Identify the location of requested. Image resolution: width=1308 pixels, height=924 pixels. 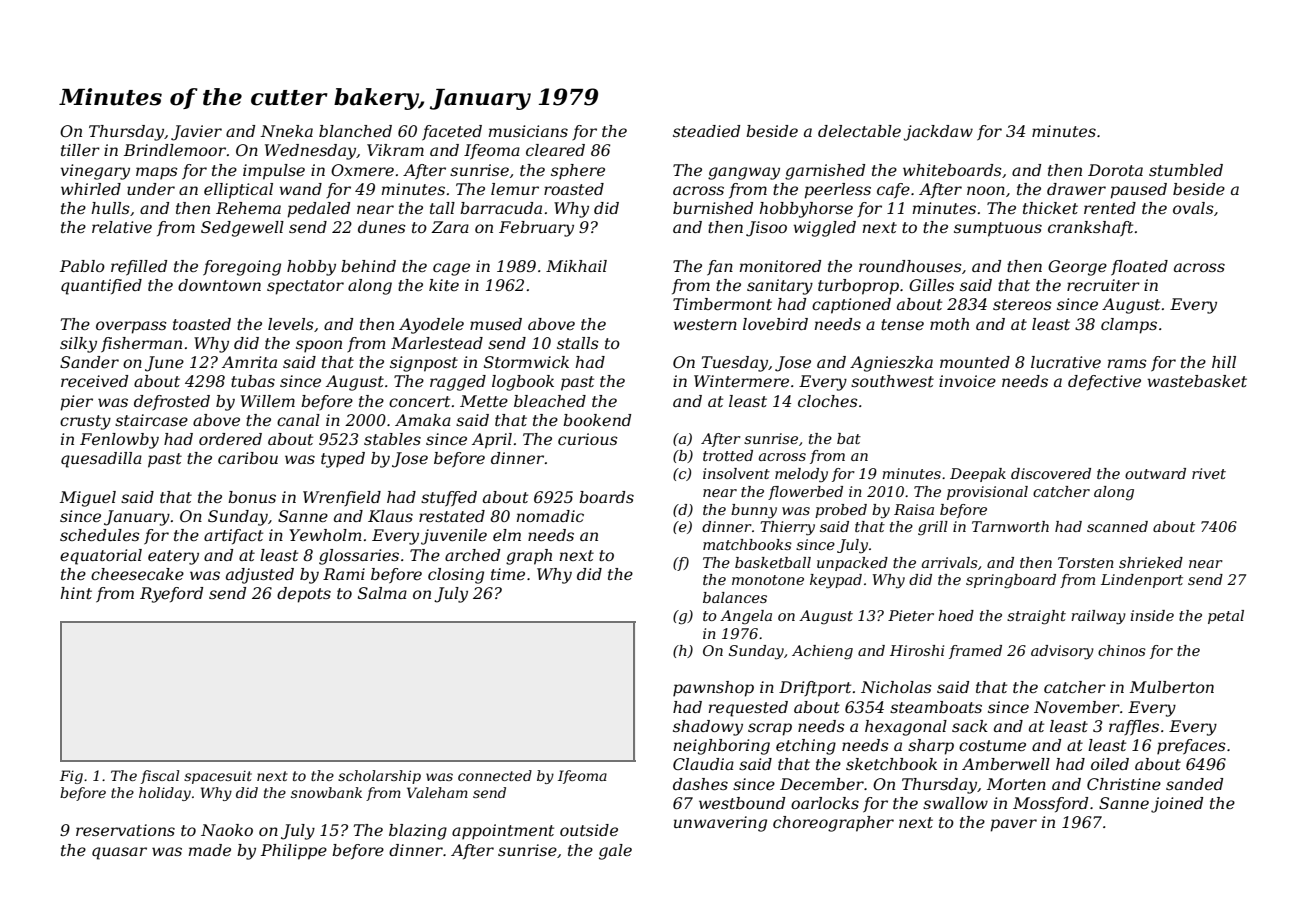
(748, 709).
